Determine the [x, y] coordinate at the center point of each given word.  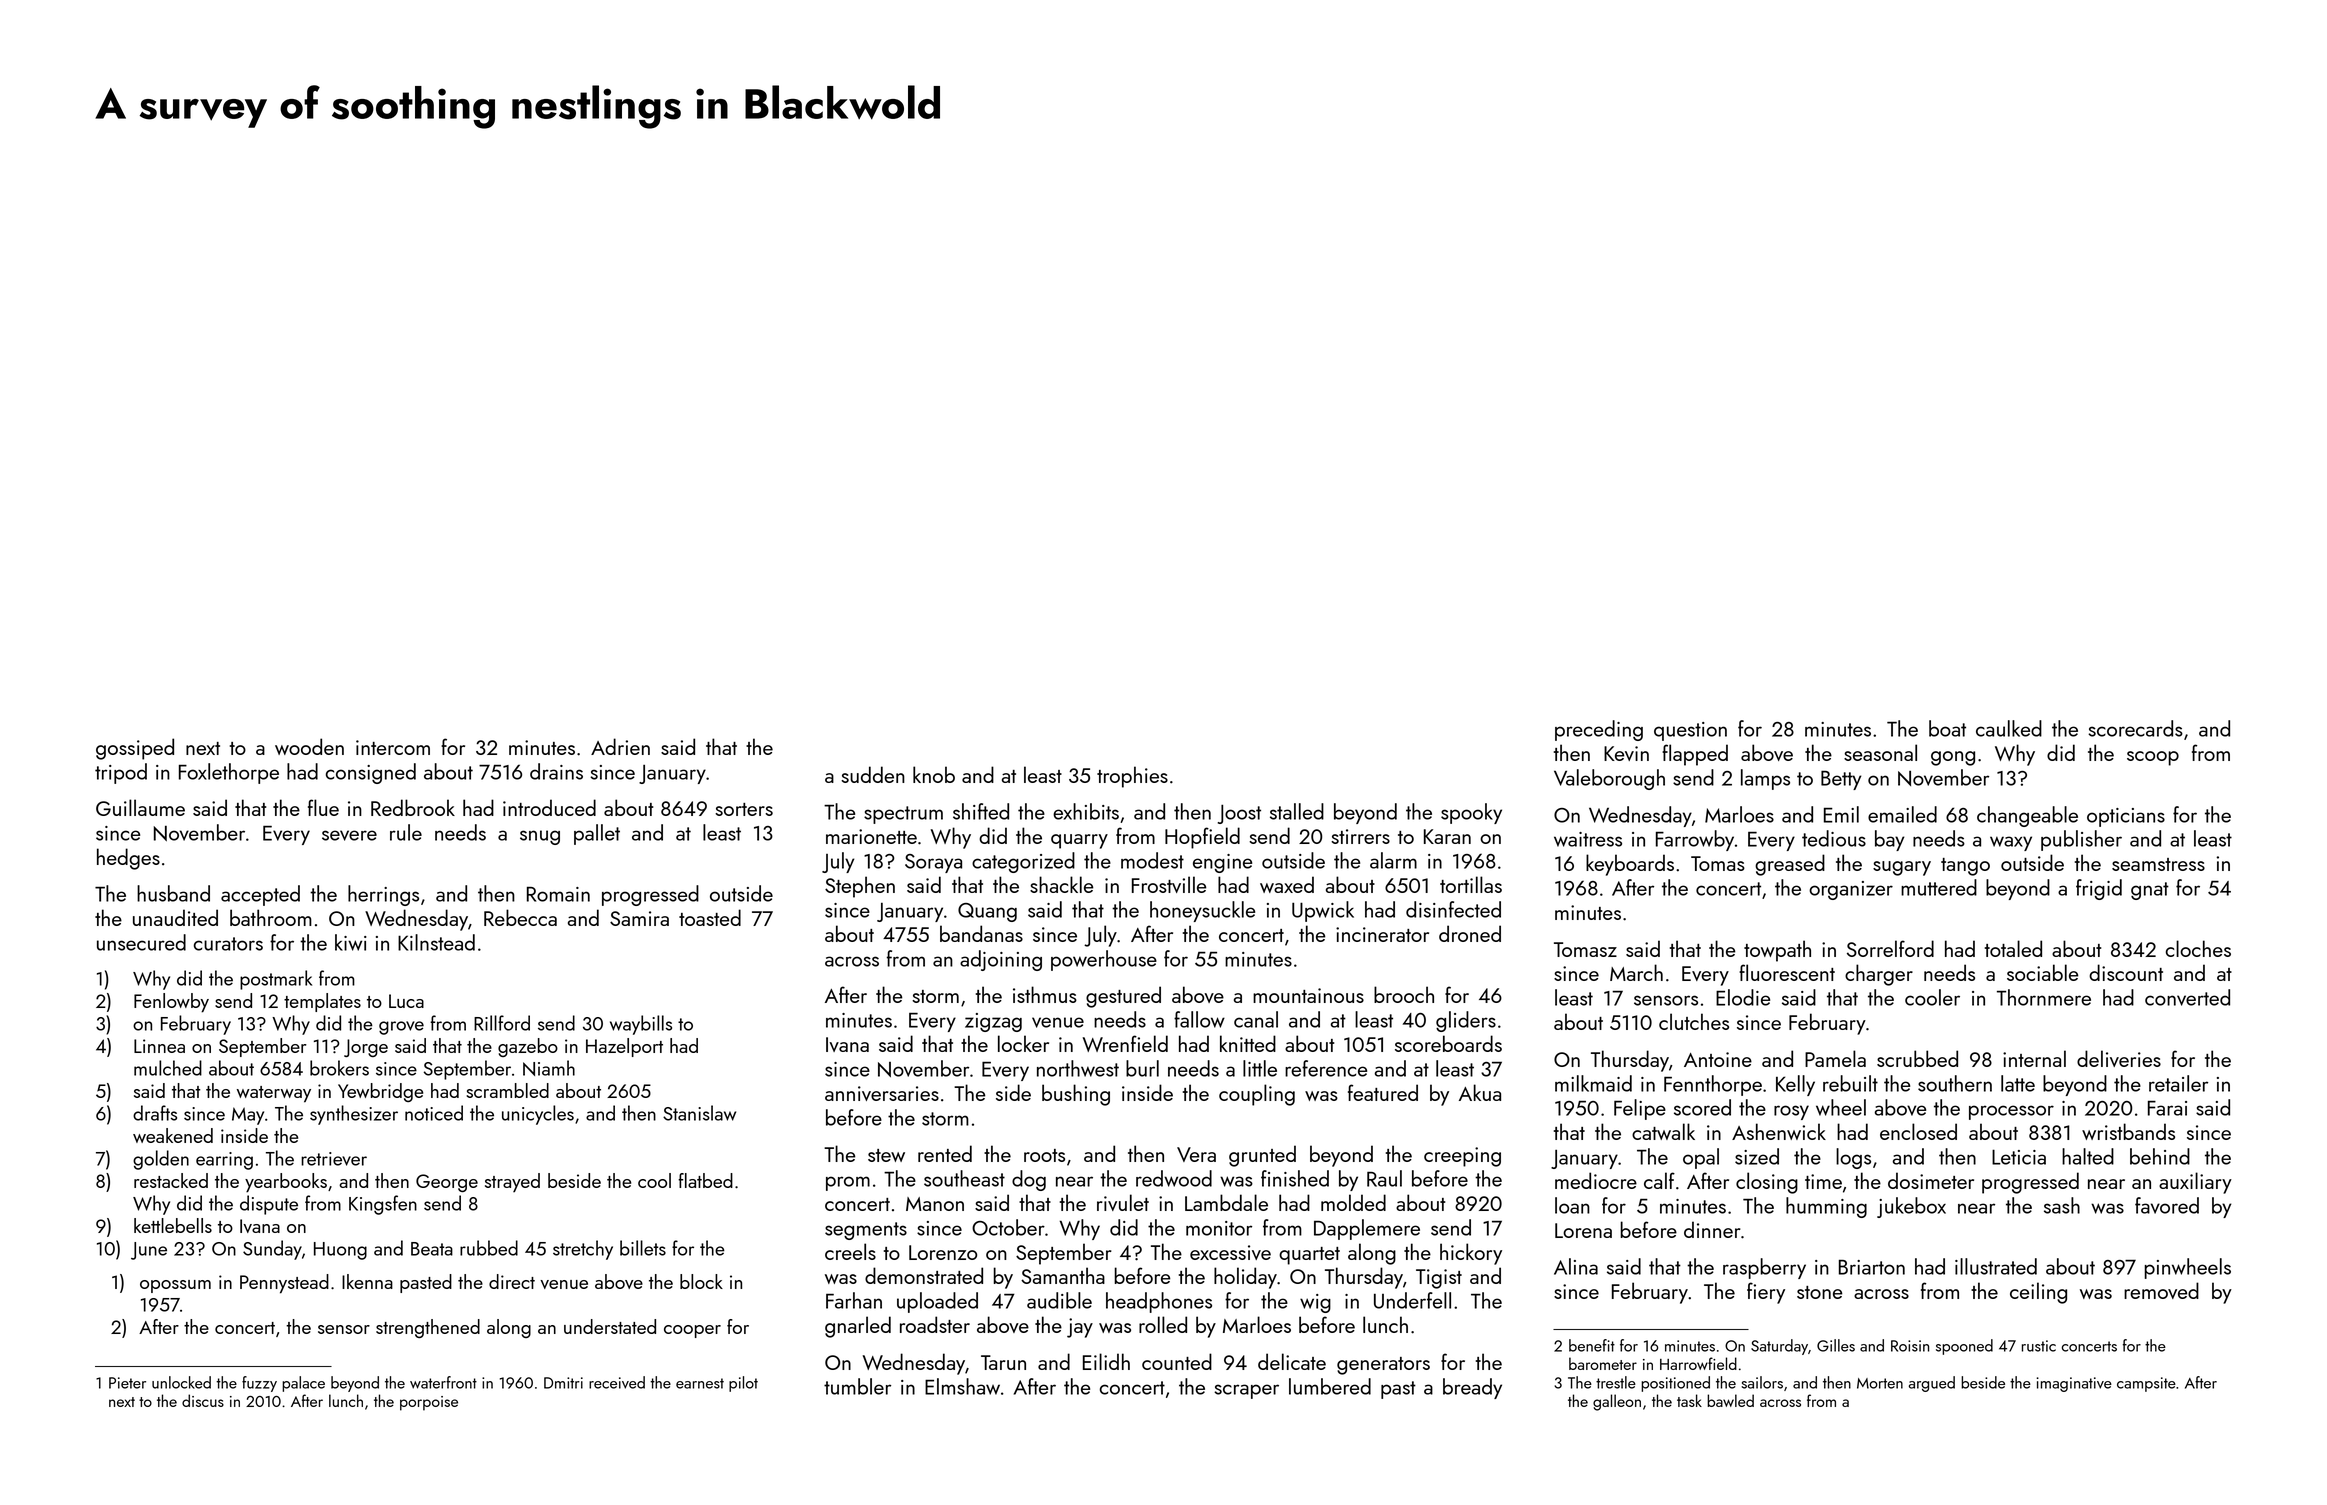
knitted [1248, 1043]
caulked [2009, 728]
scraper [1246, 1391]
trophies [1132, 777]
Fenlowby [171, 1003]
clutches [1694, 1021]
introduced [549, 807]
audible [1059, 1300]
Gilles [1836, 1345]
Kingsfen [383, 1205]
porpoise [429, 1403]
